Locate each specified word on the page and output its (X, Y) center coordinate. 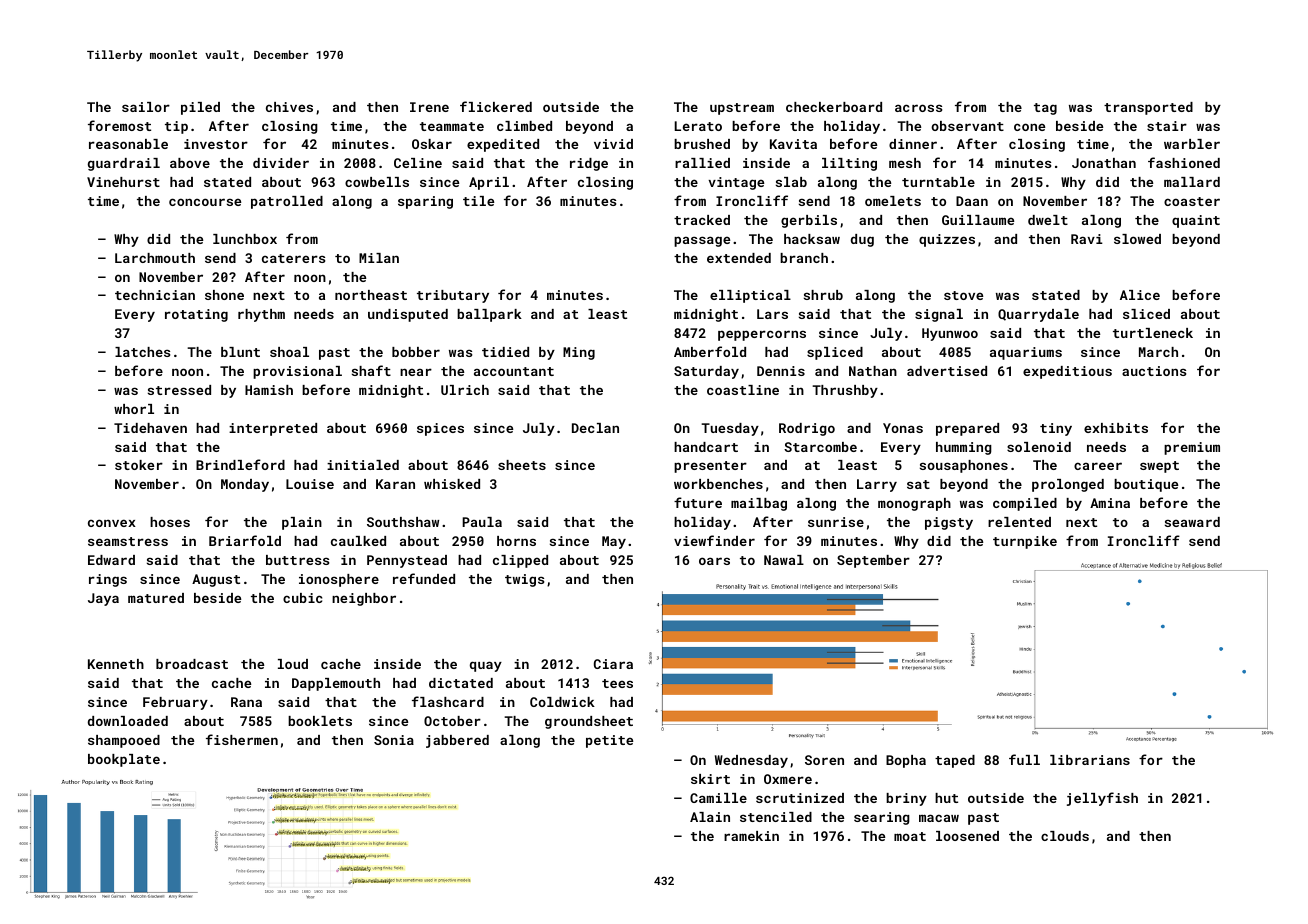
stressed (179, 390)
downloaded (128, 721)
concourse (205, 202)
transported (1148, 108)
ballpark (489, 315)
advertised (947, 371)
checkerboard (834, 107)
